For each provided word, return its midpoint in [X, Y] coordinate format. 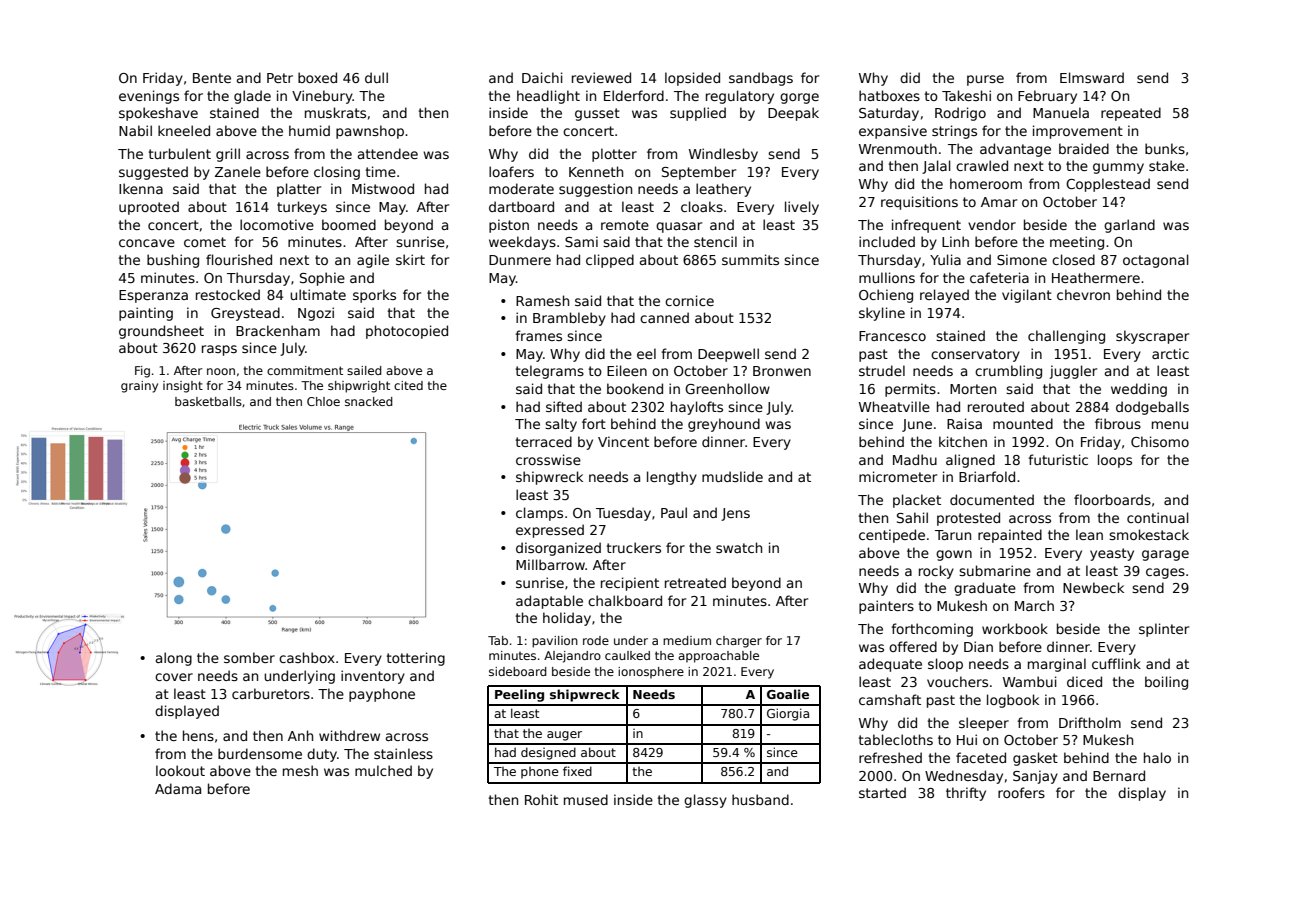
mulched [383, 770]
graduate [985, 589]
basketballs [208, 401]
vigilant [1027, 296]
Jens [735, 514]
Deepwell [728, 355]
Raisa [964, 423]
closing [337, 173]
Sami [581, 241]
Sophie [322, 279]
